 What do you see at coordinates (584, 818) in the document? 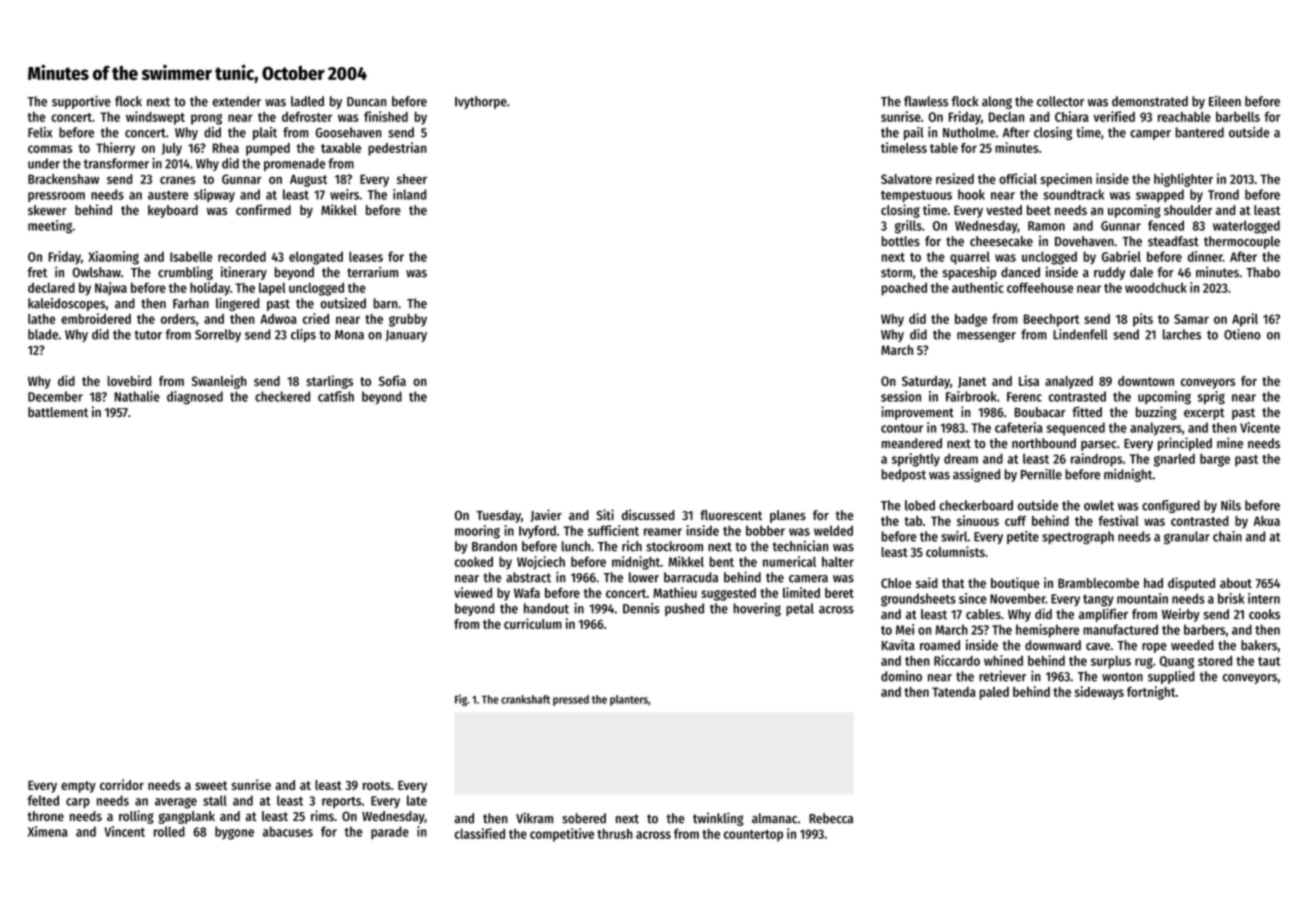
I see `sobered` at bounding box center [584, 818].
